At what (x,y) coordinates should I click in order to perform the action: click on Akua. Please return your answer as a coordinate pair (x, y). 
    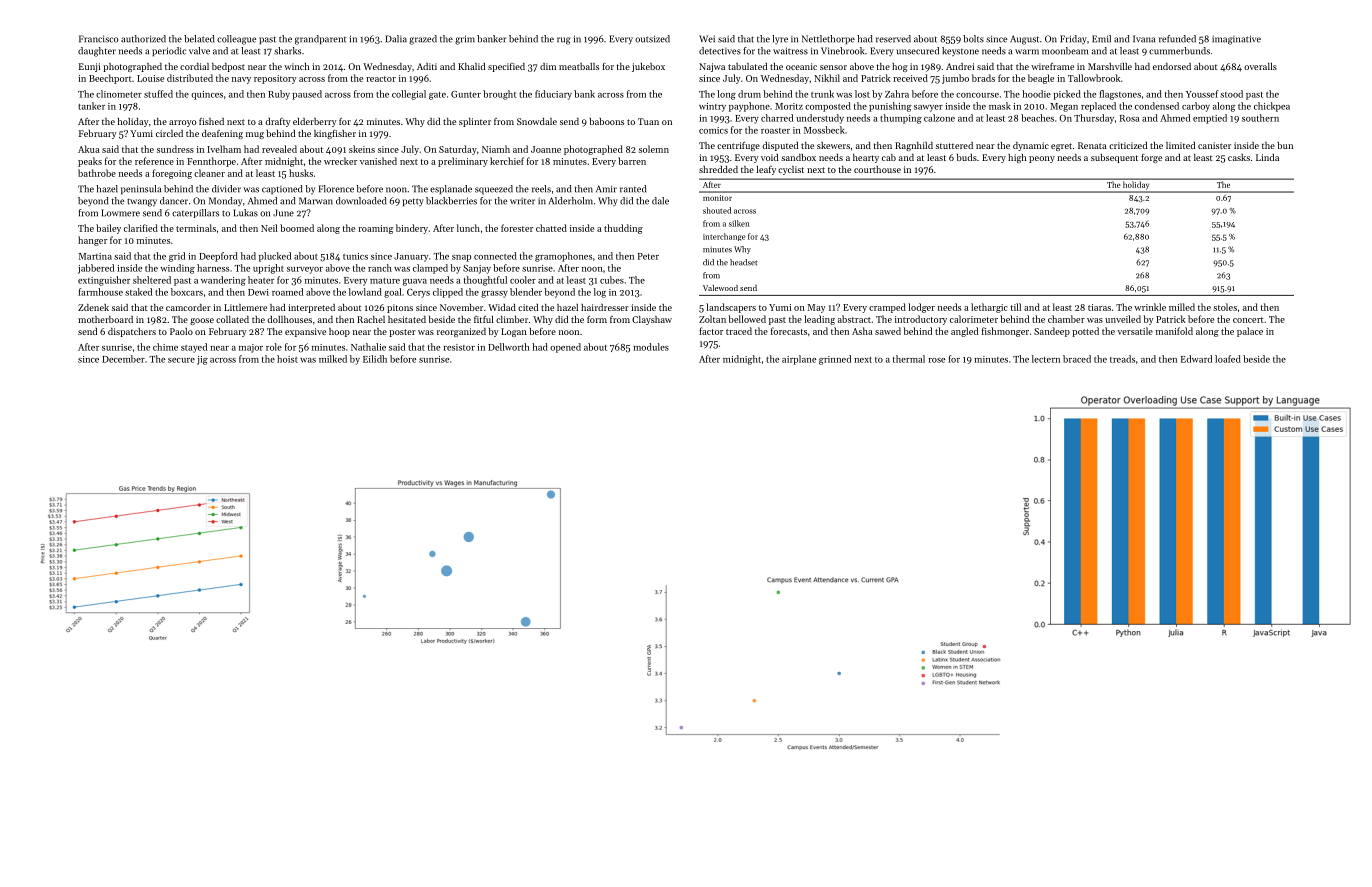
    Looking at the image, I should click on (89, 149).
